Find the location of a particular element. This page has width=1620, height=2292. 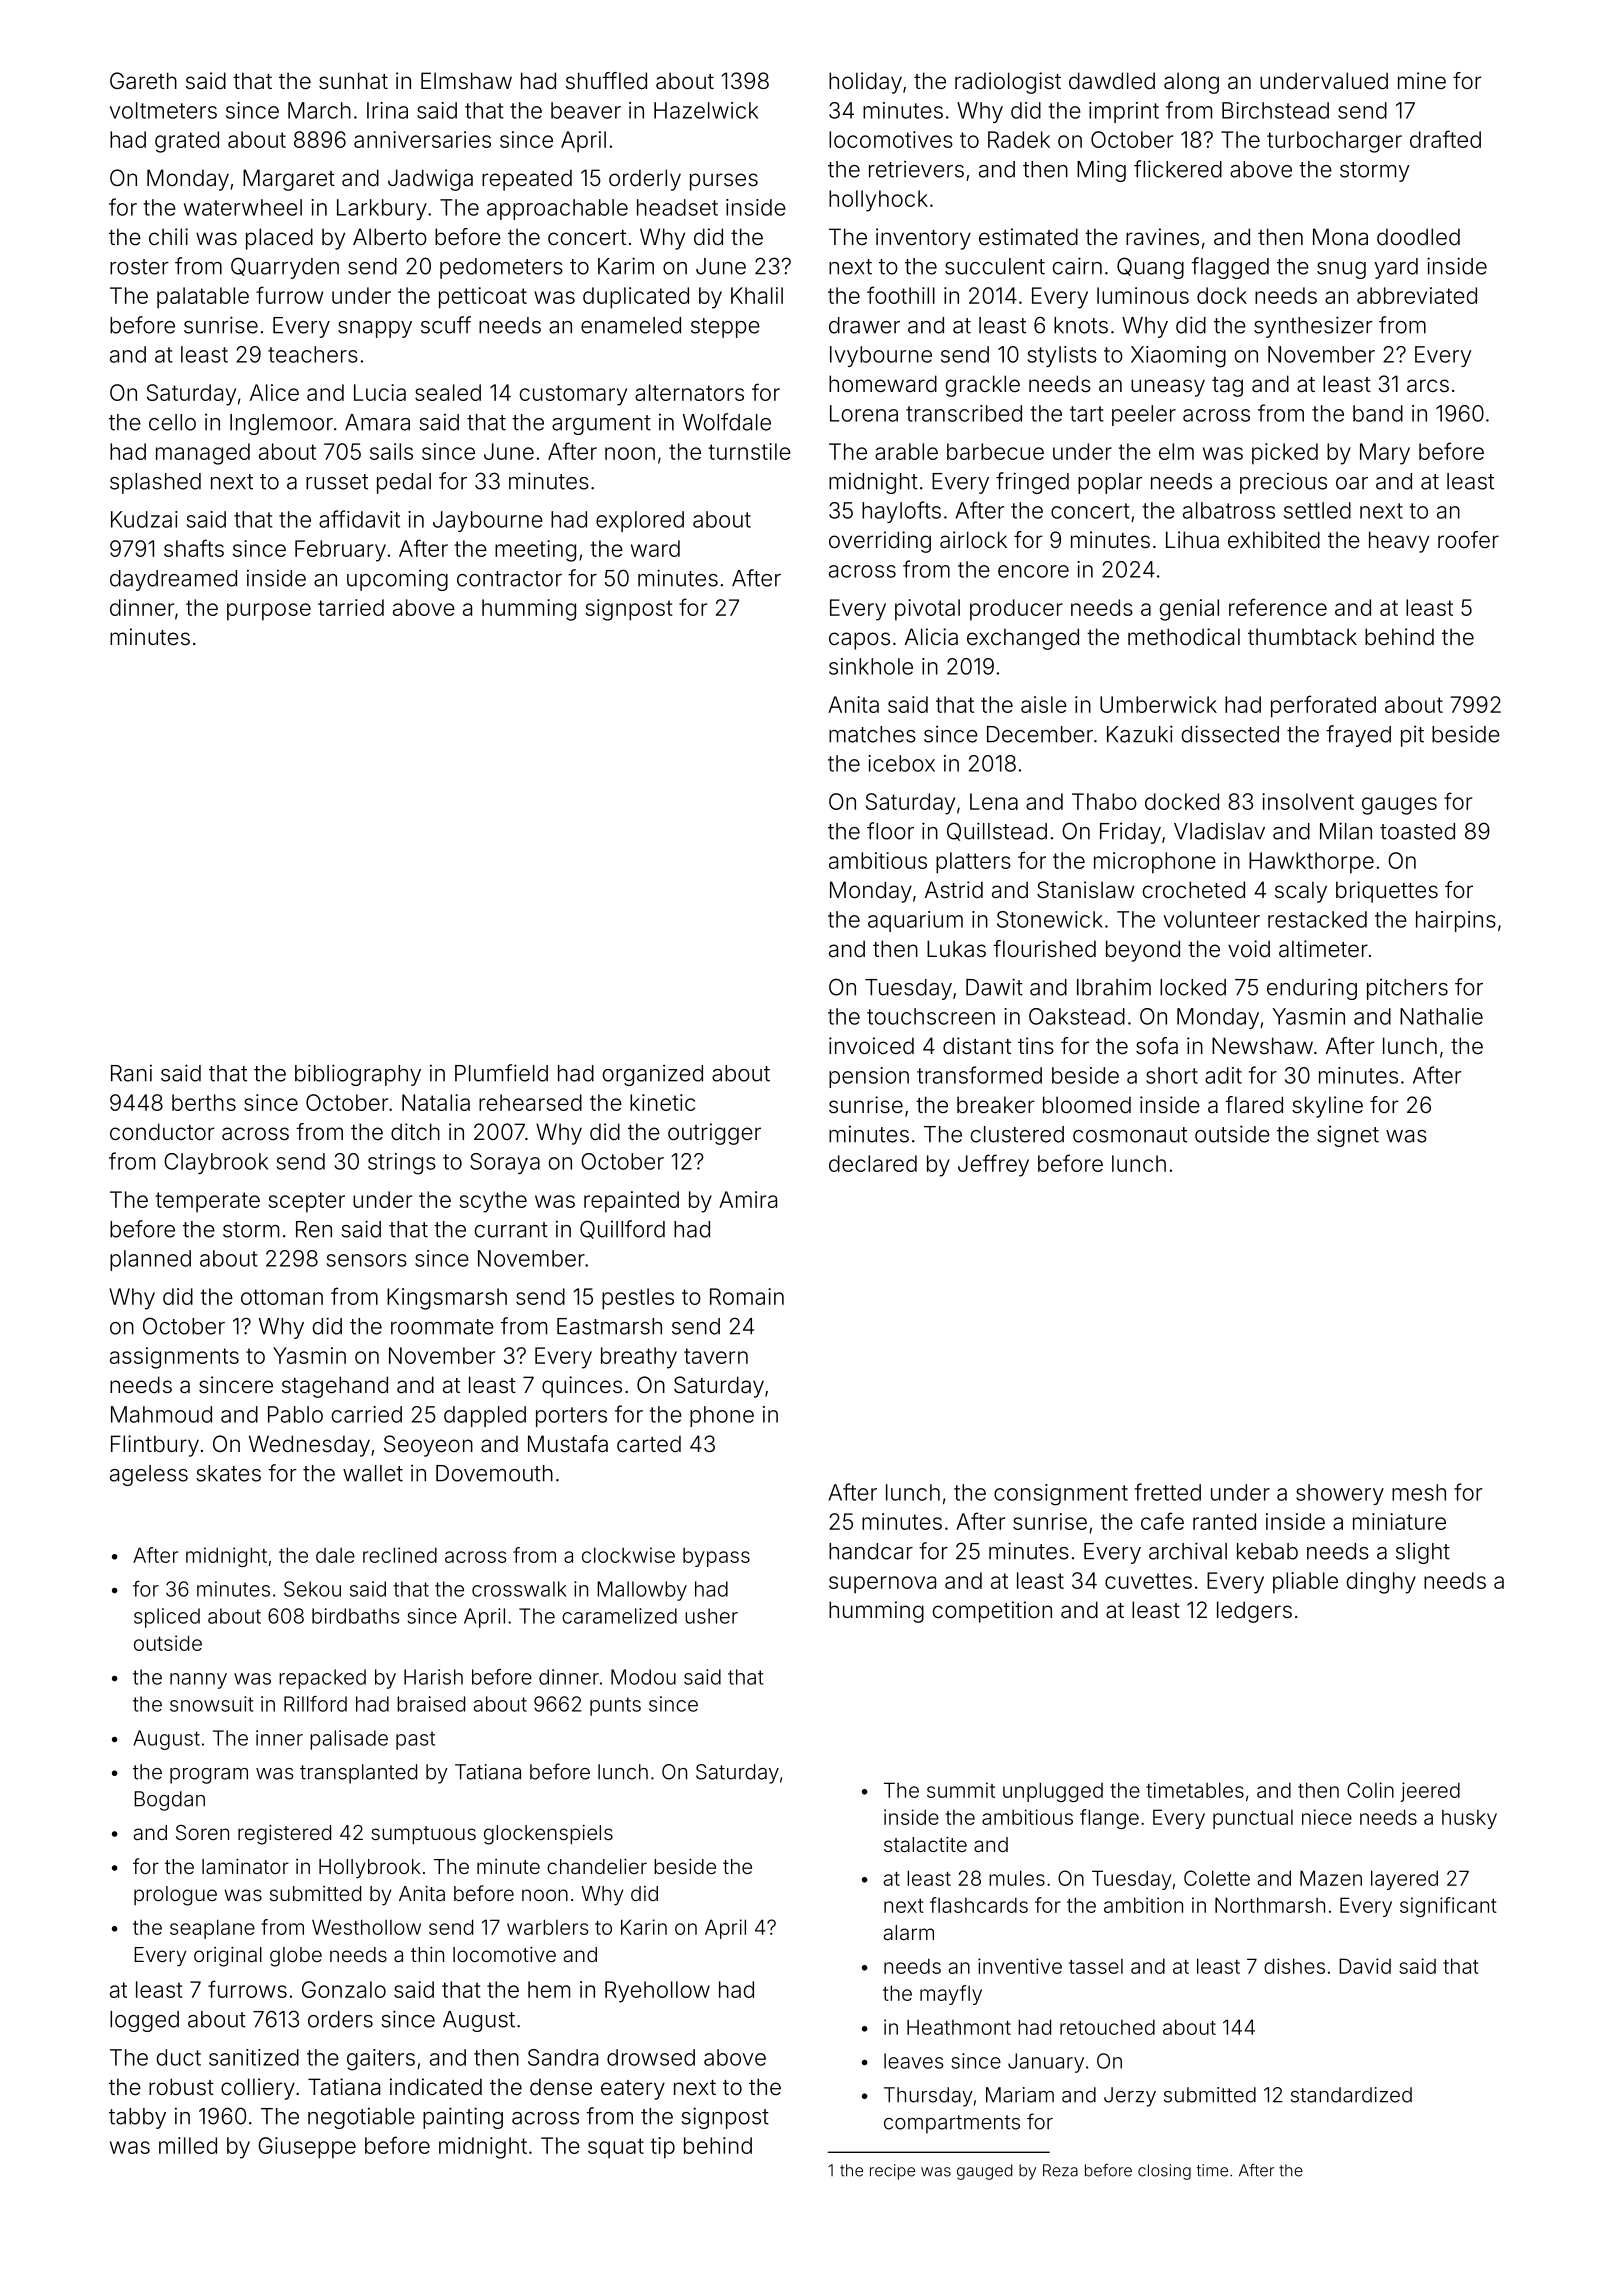

Pablo is located at coordinates (295, 1414).
